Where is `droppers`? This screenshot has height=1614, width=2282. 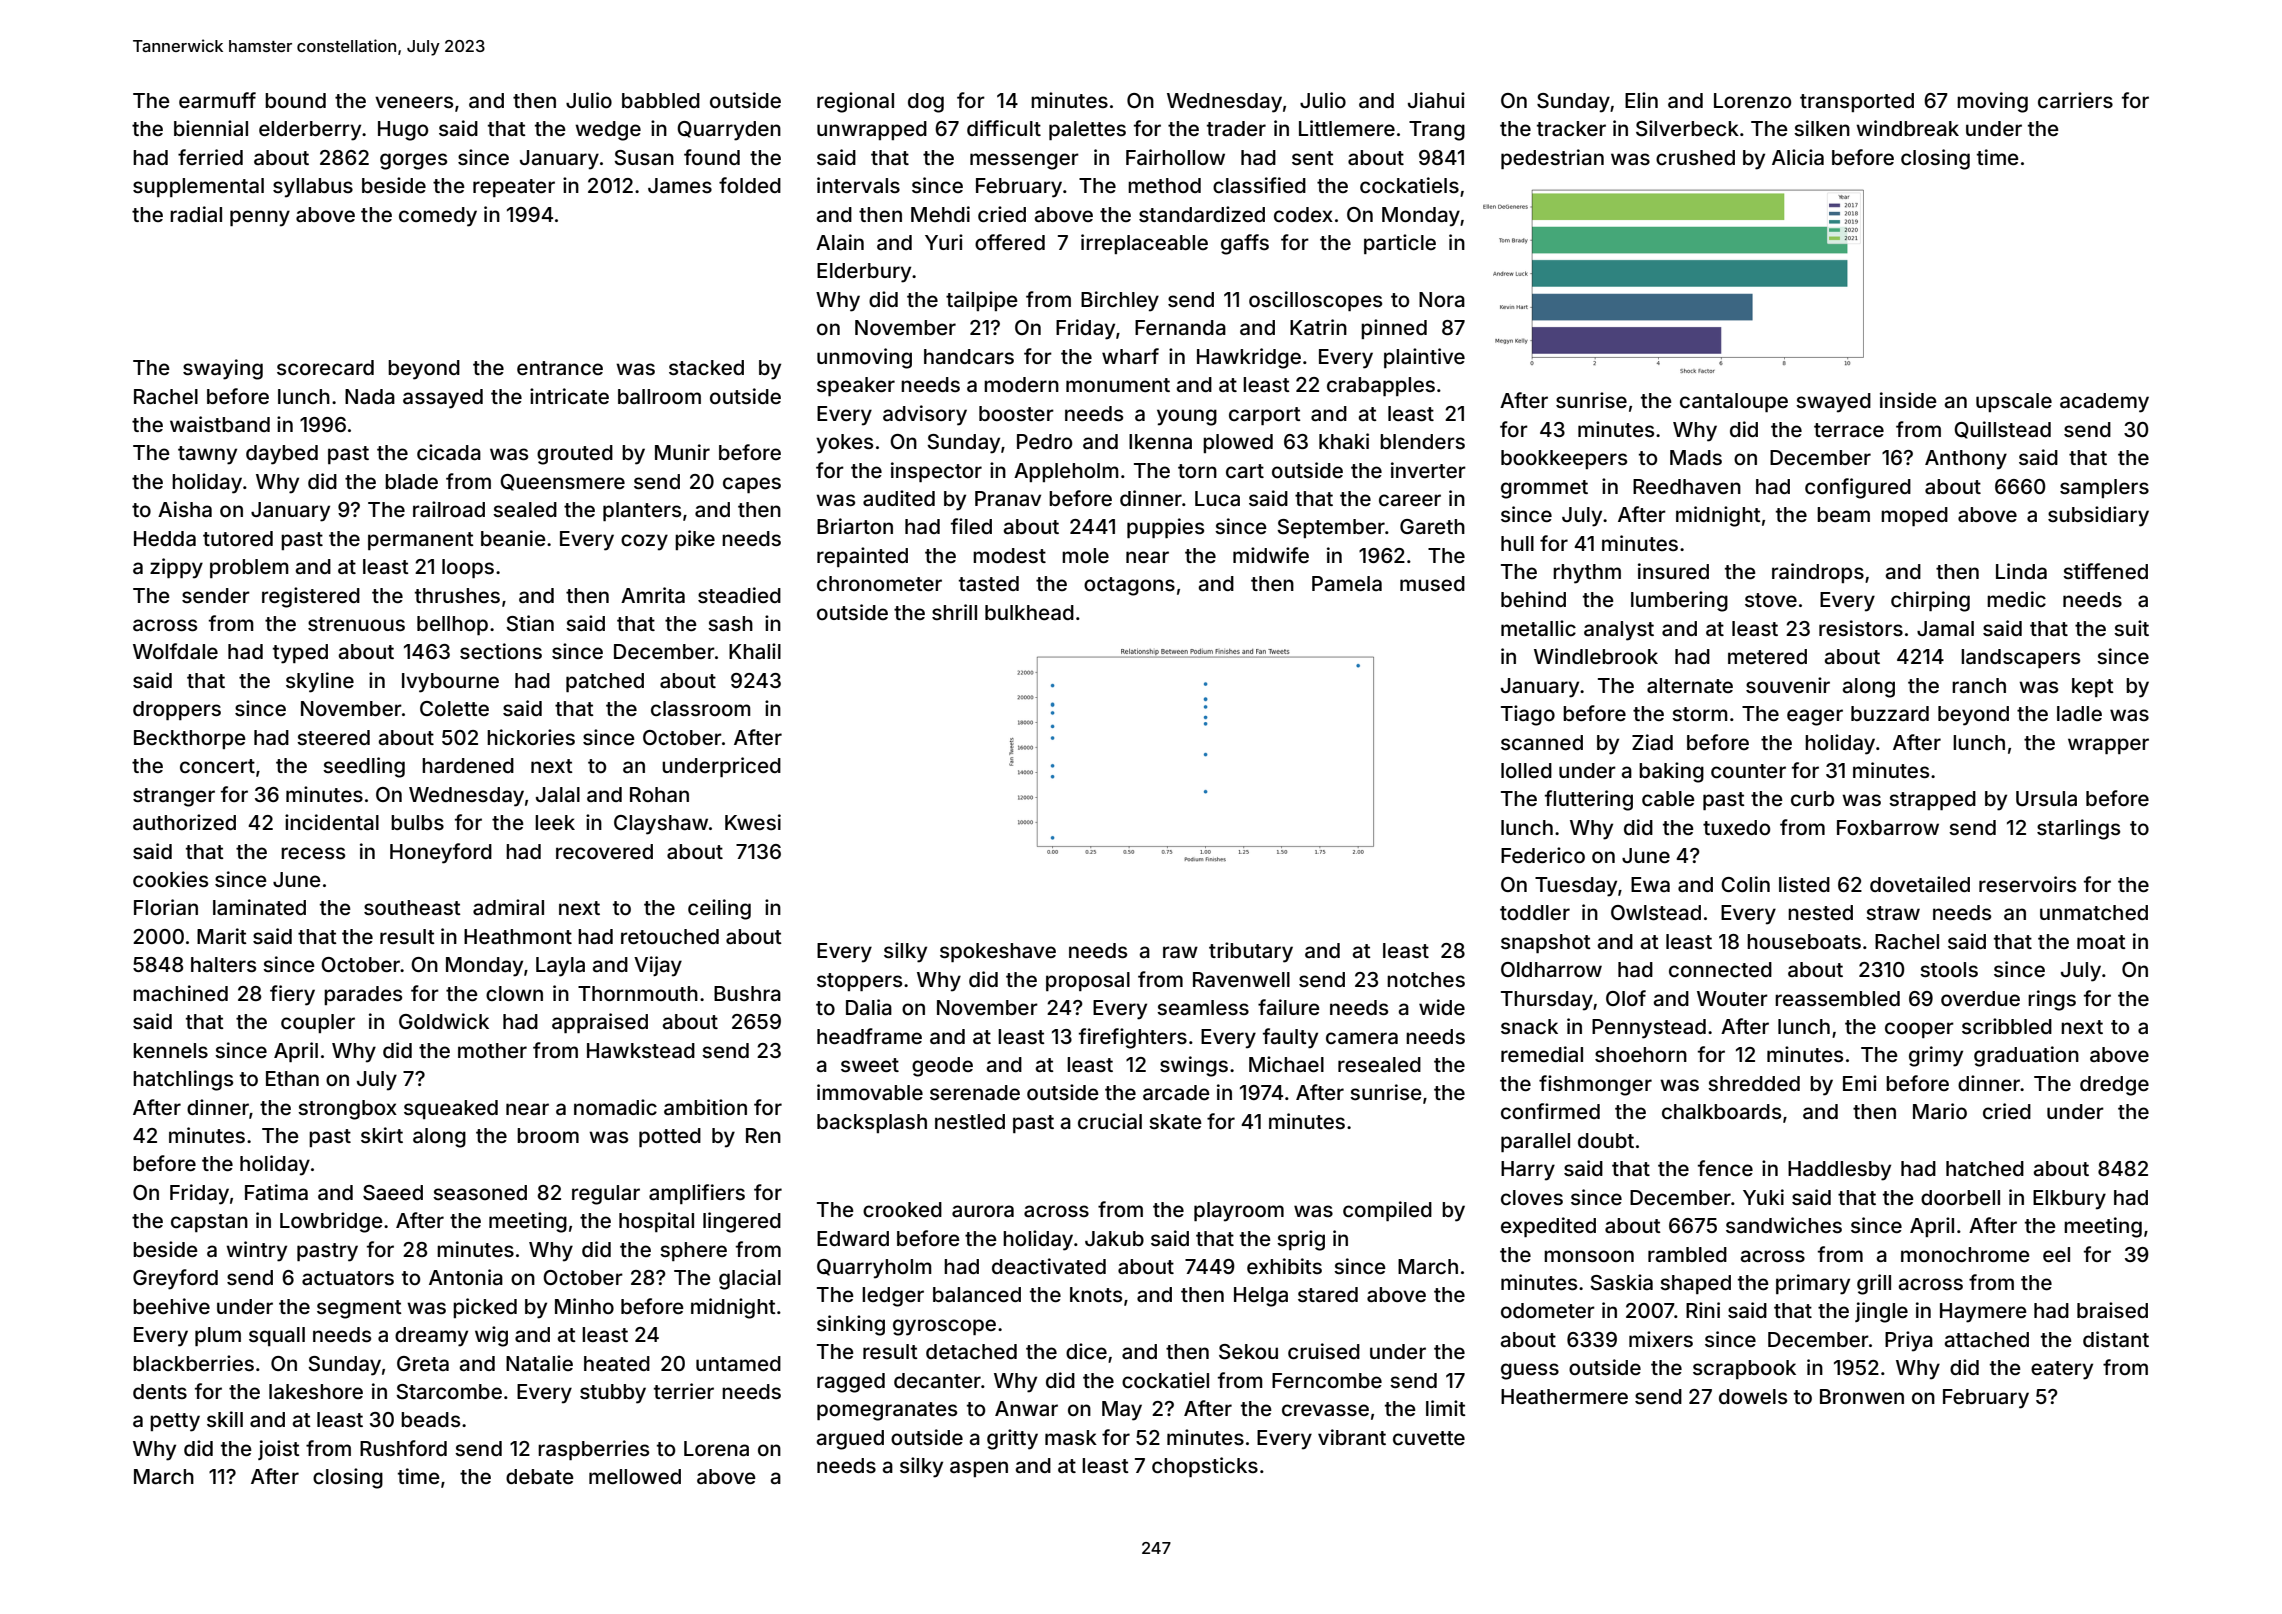
droppers is located at coordinates (177, 710).
